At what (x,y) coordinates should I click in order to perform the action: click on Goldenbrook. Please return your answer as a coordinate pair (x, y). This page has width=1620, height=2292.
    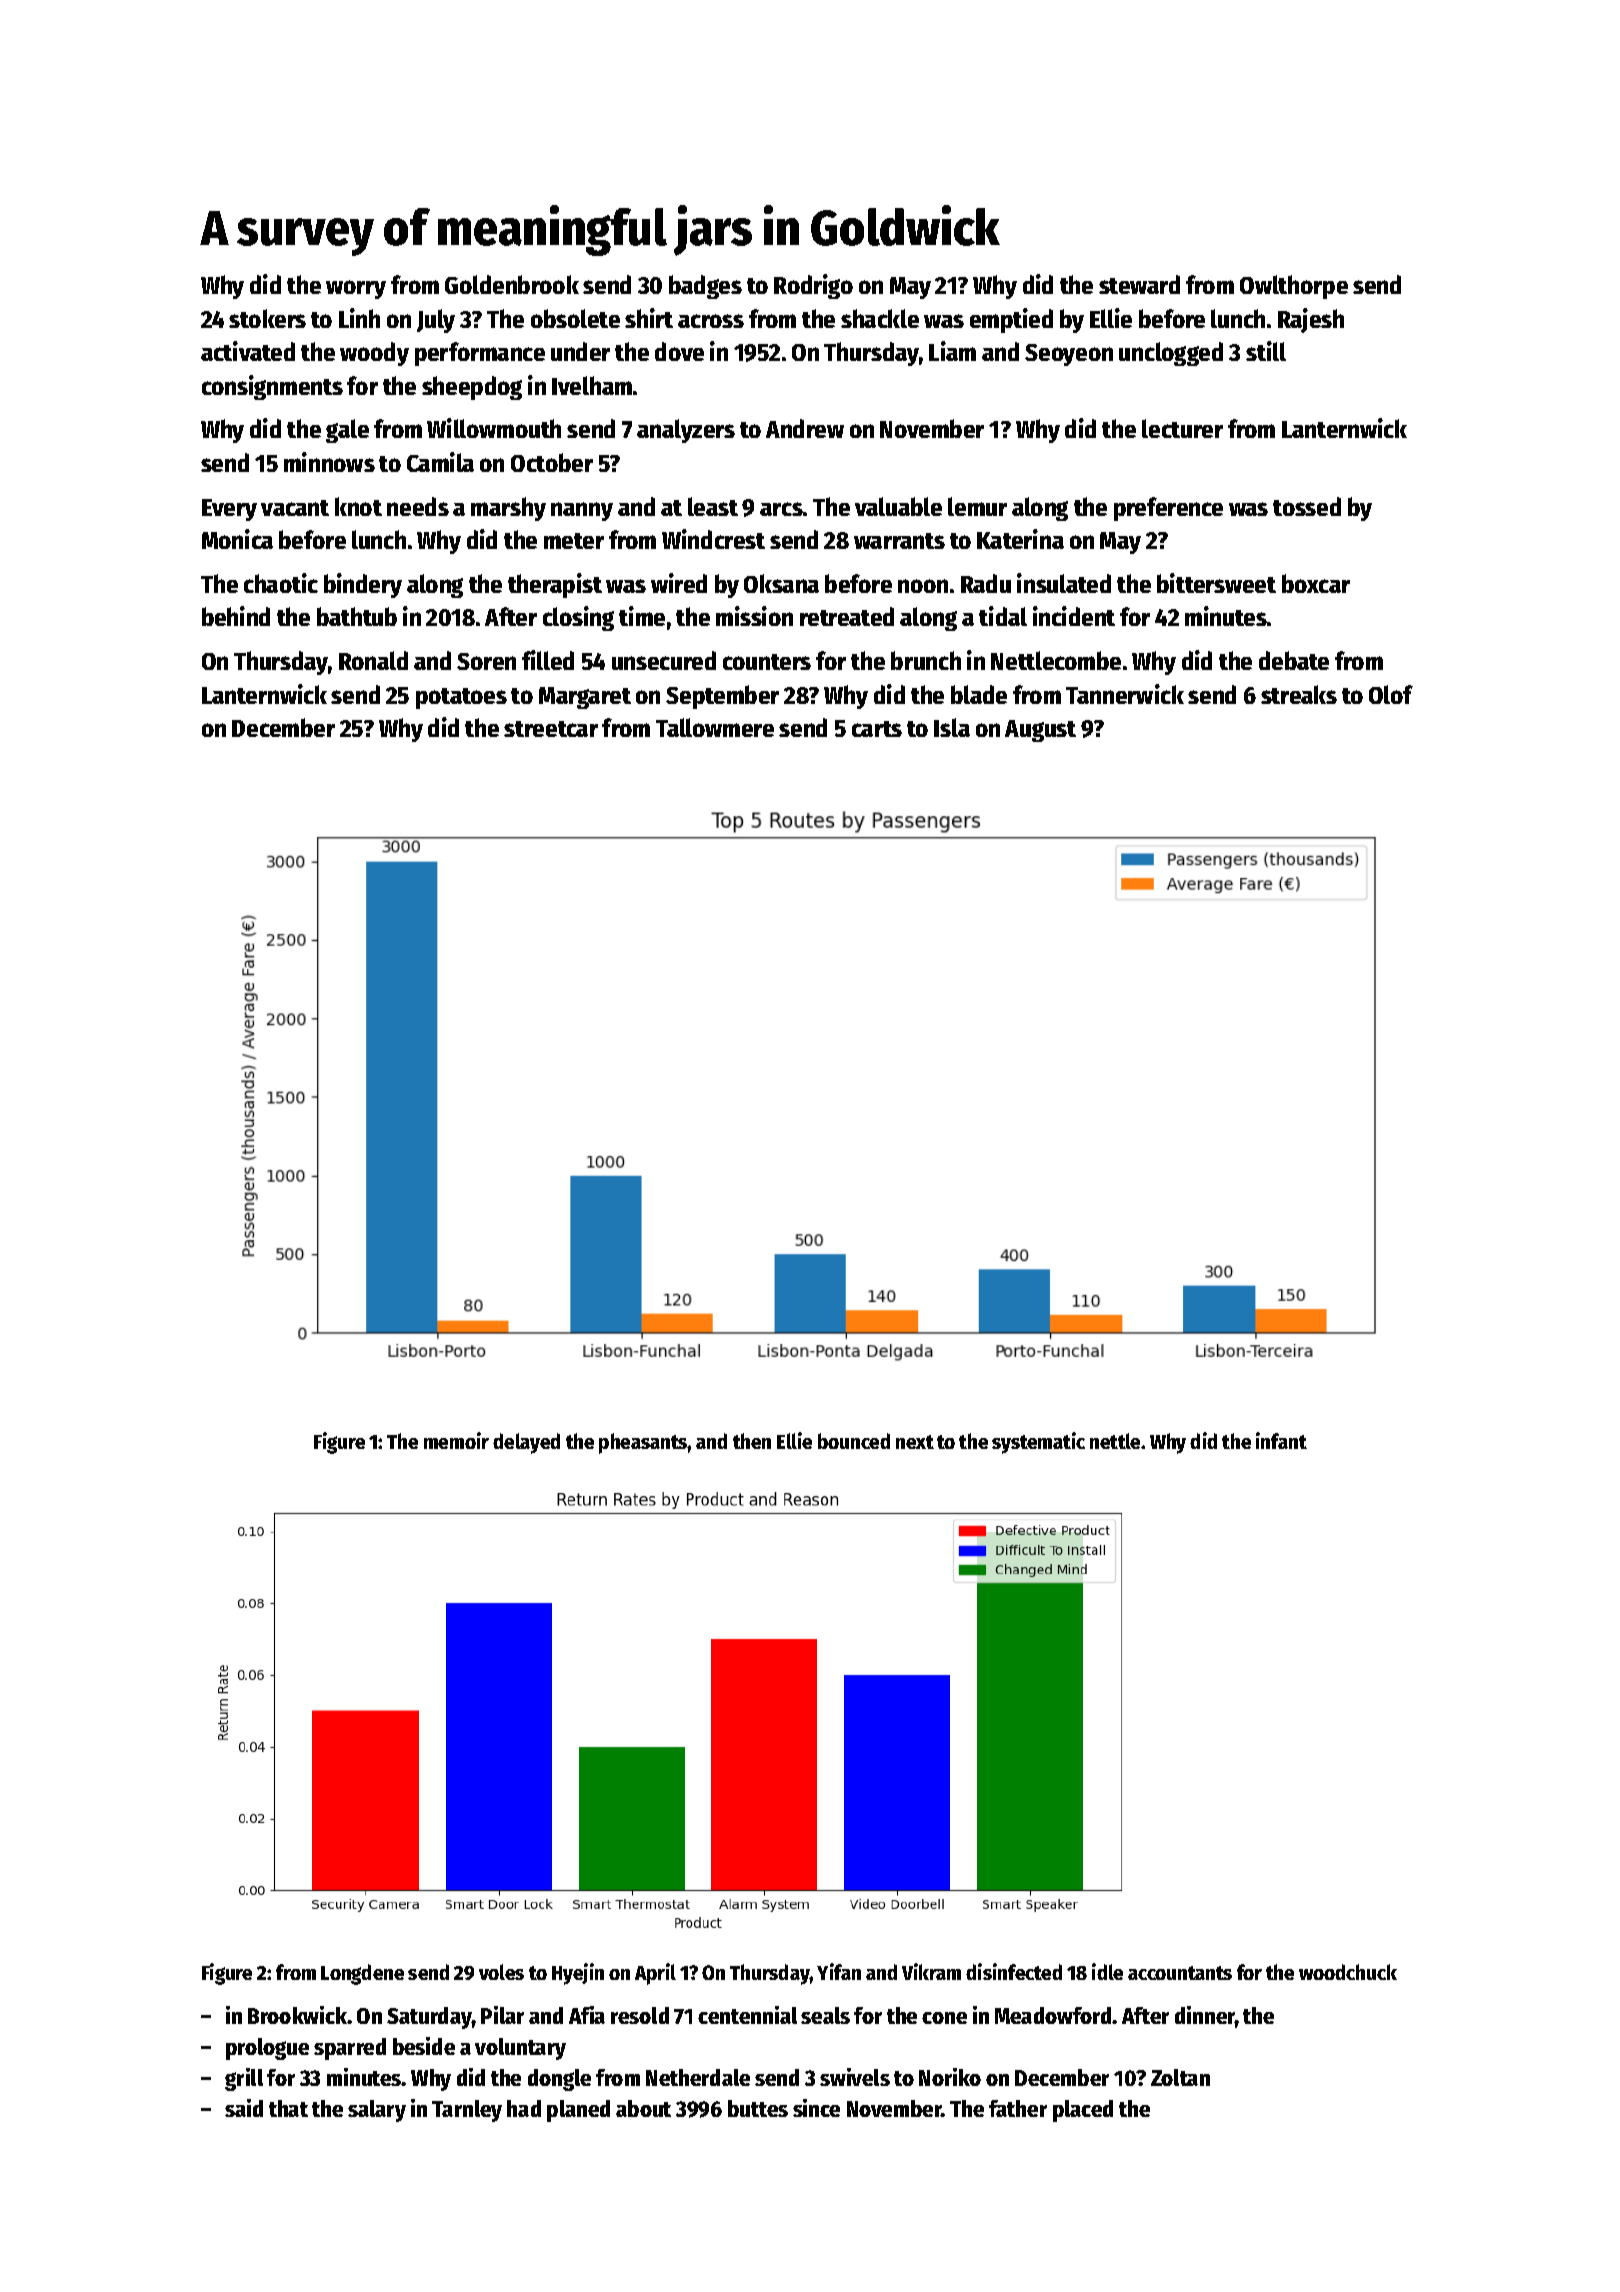
    Looking at the image, I should click on (512, 284).
